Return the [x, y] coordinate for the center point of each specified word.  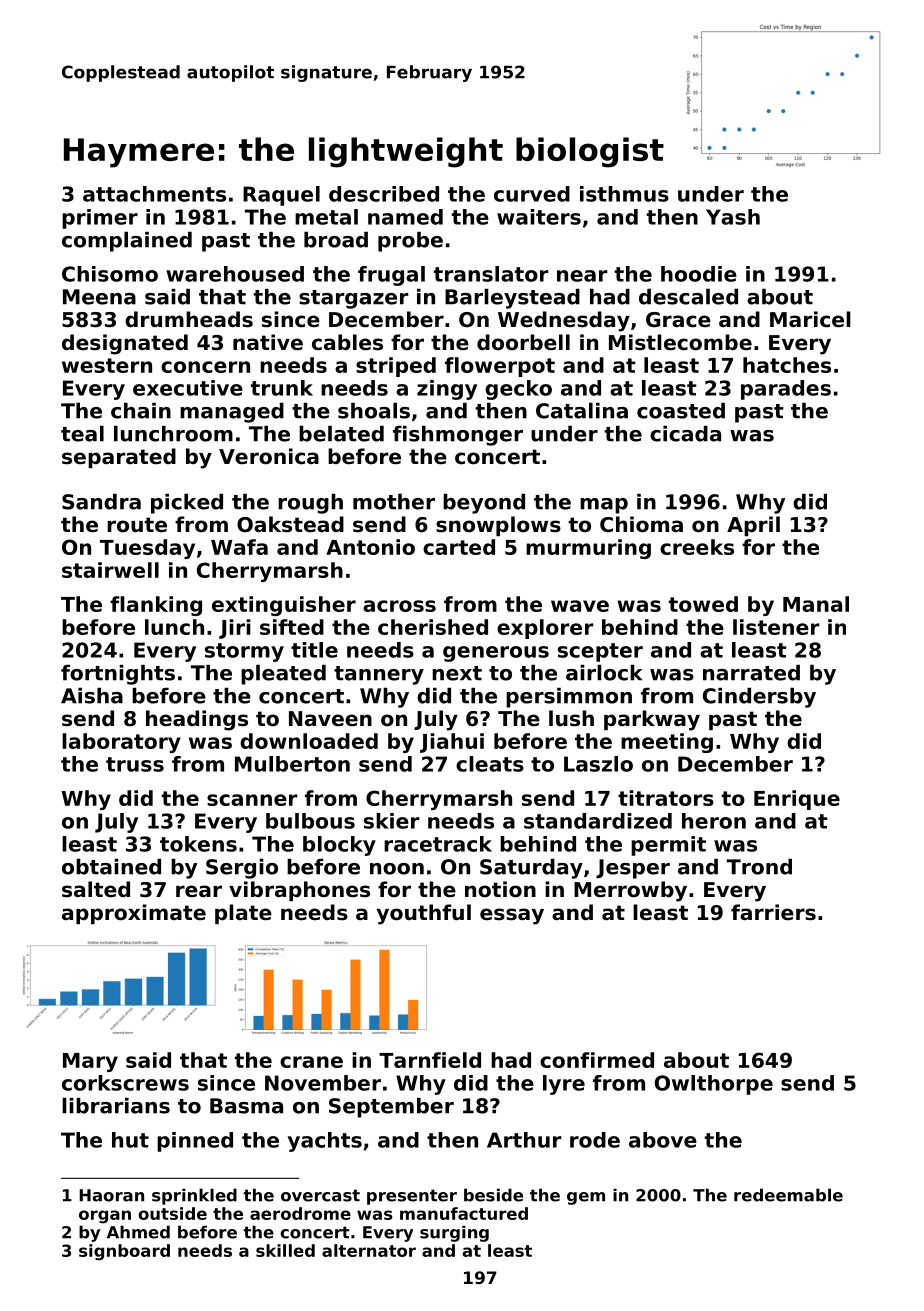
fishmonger [458, 436]
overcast [320, 1195]
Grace [678, 320]
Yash [733, 217]
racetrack [438, 844]
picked [187, 504]
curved [532, 194]
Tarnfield [430, 1060]
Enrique [797, 800]
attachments [154, 194]
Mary [90, 1062]
